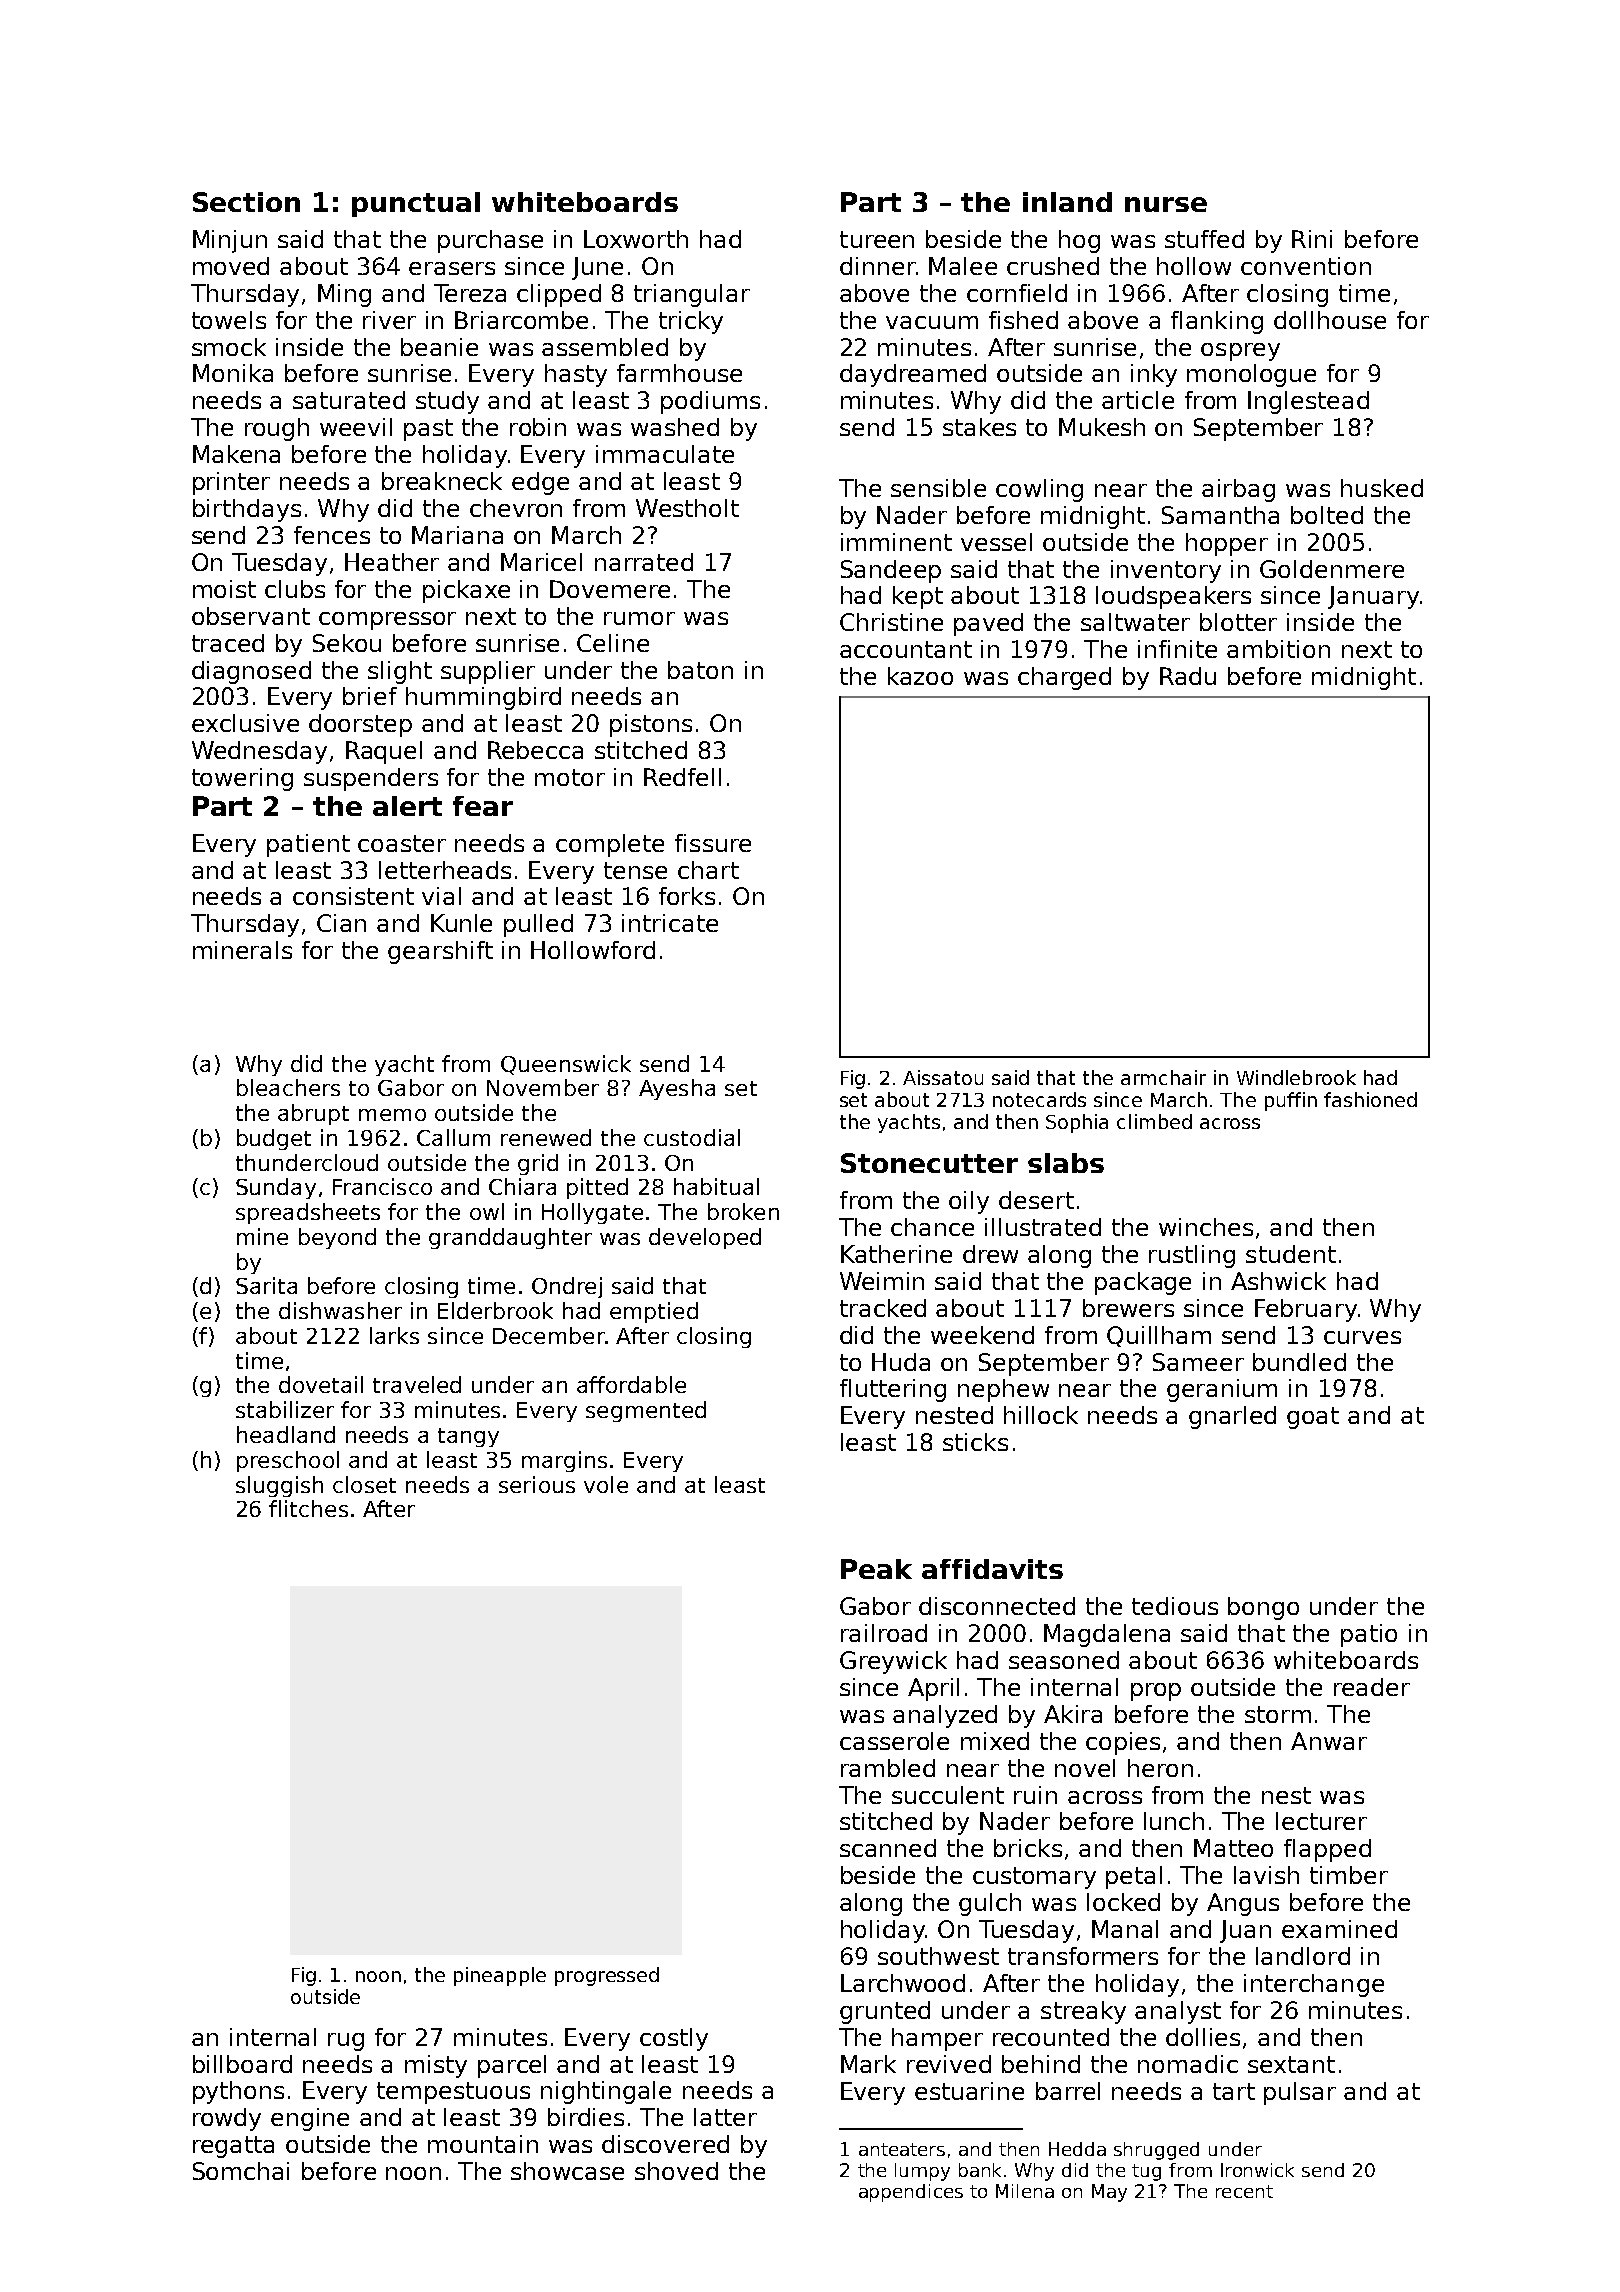  What do you see at coordinates (308, 845) in the image?
I see `patient` at bounding box center [308, 845].
